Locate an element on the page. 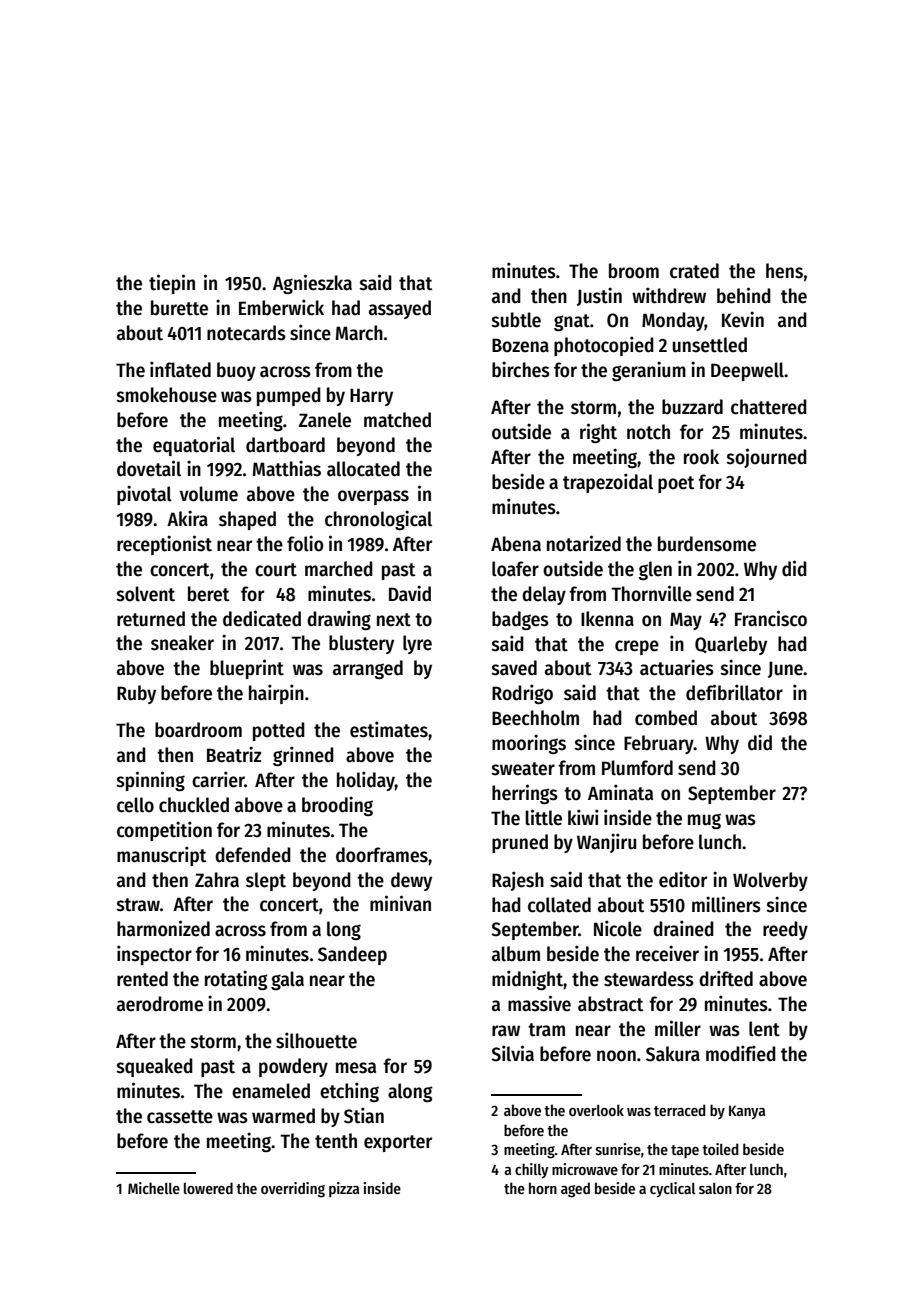 The width and height of the page is (924, 1311). equatorial is located at coordinates (194, 446).
